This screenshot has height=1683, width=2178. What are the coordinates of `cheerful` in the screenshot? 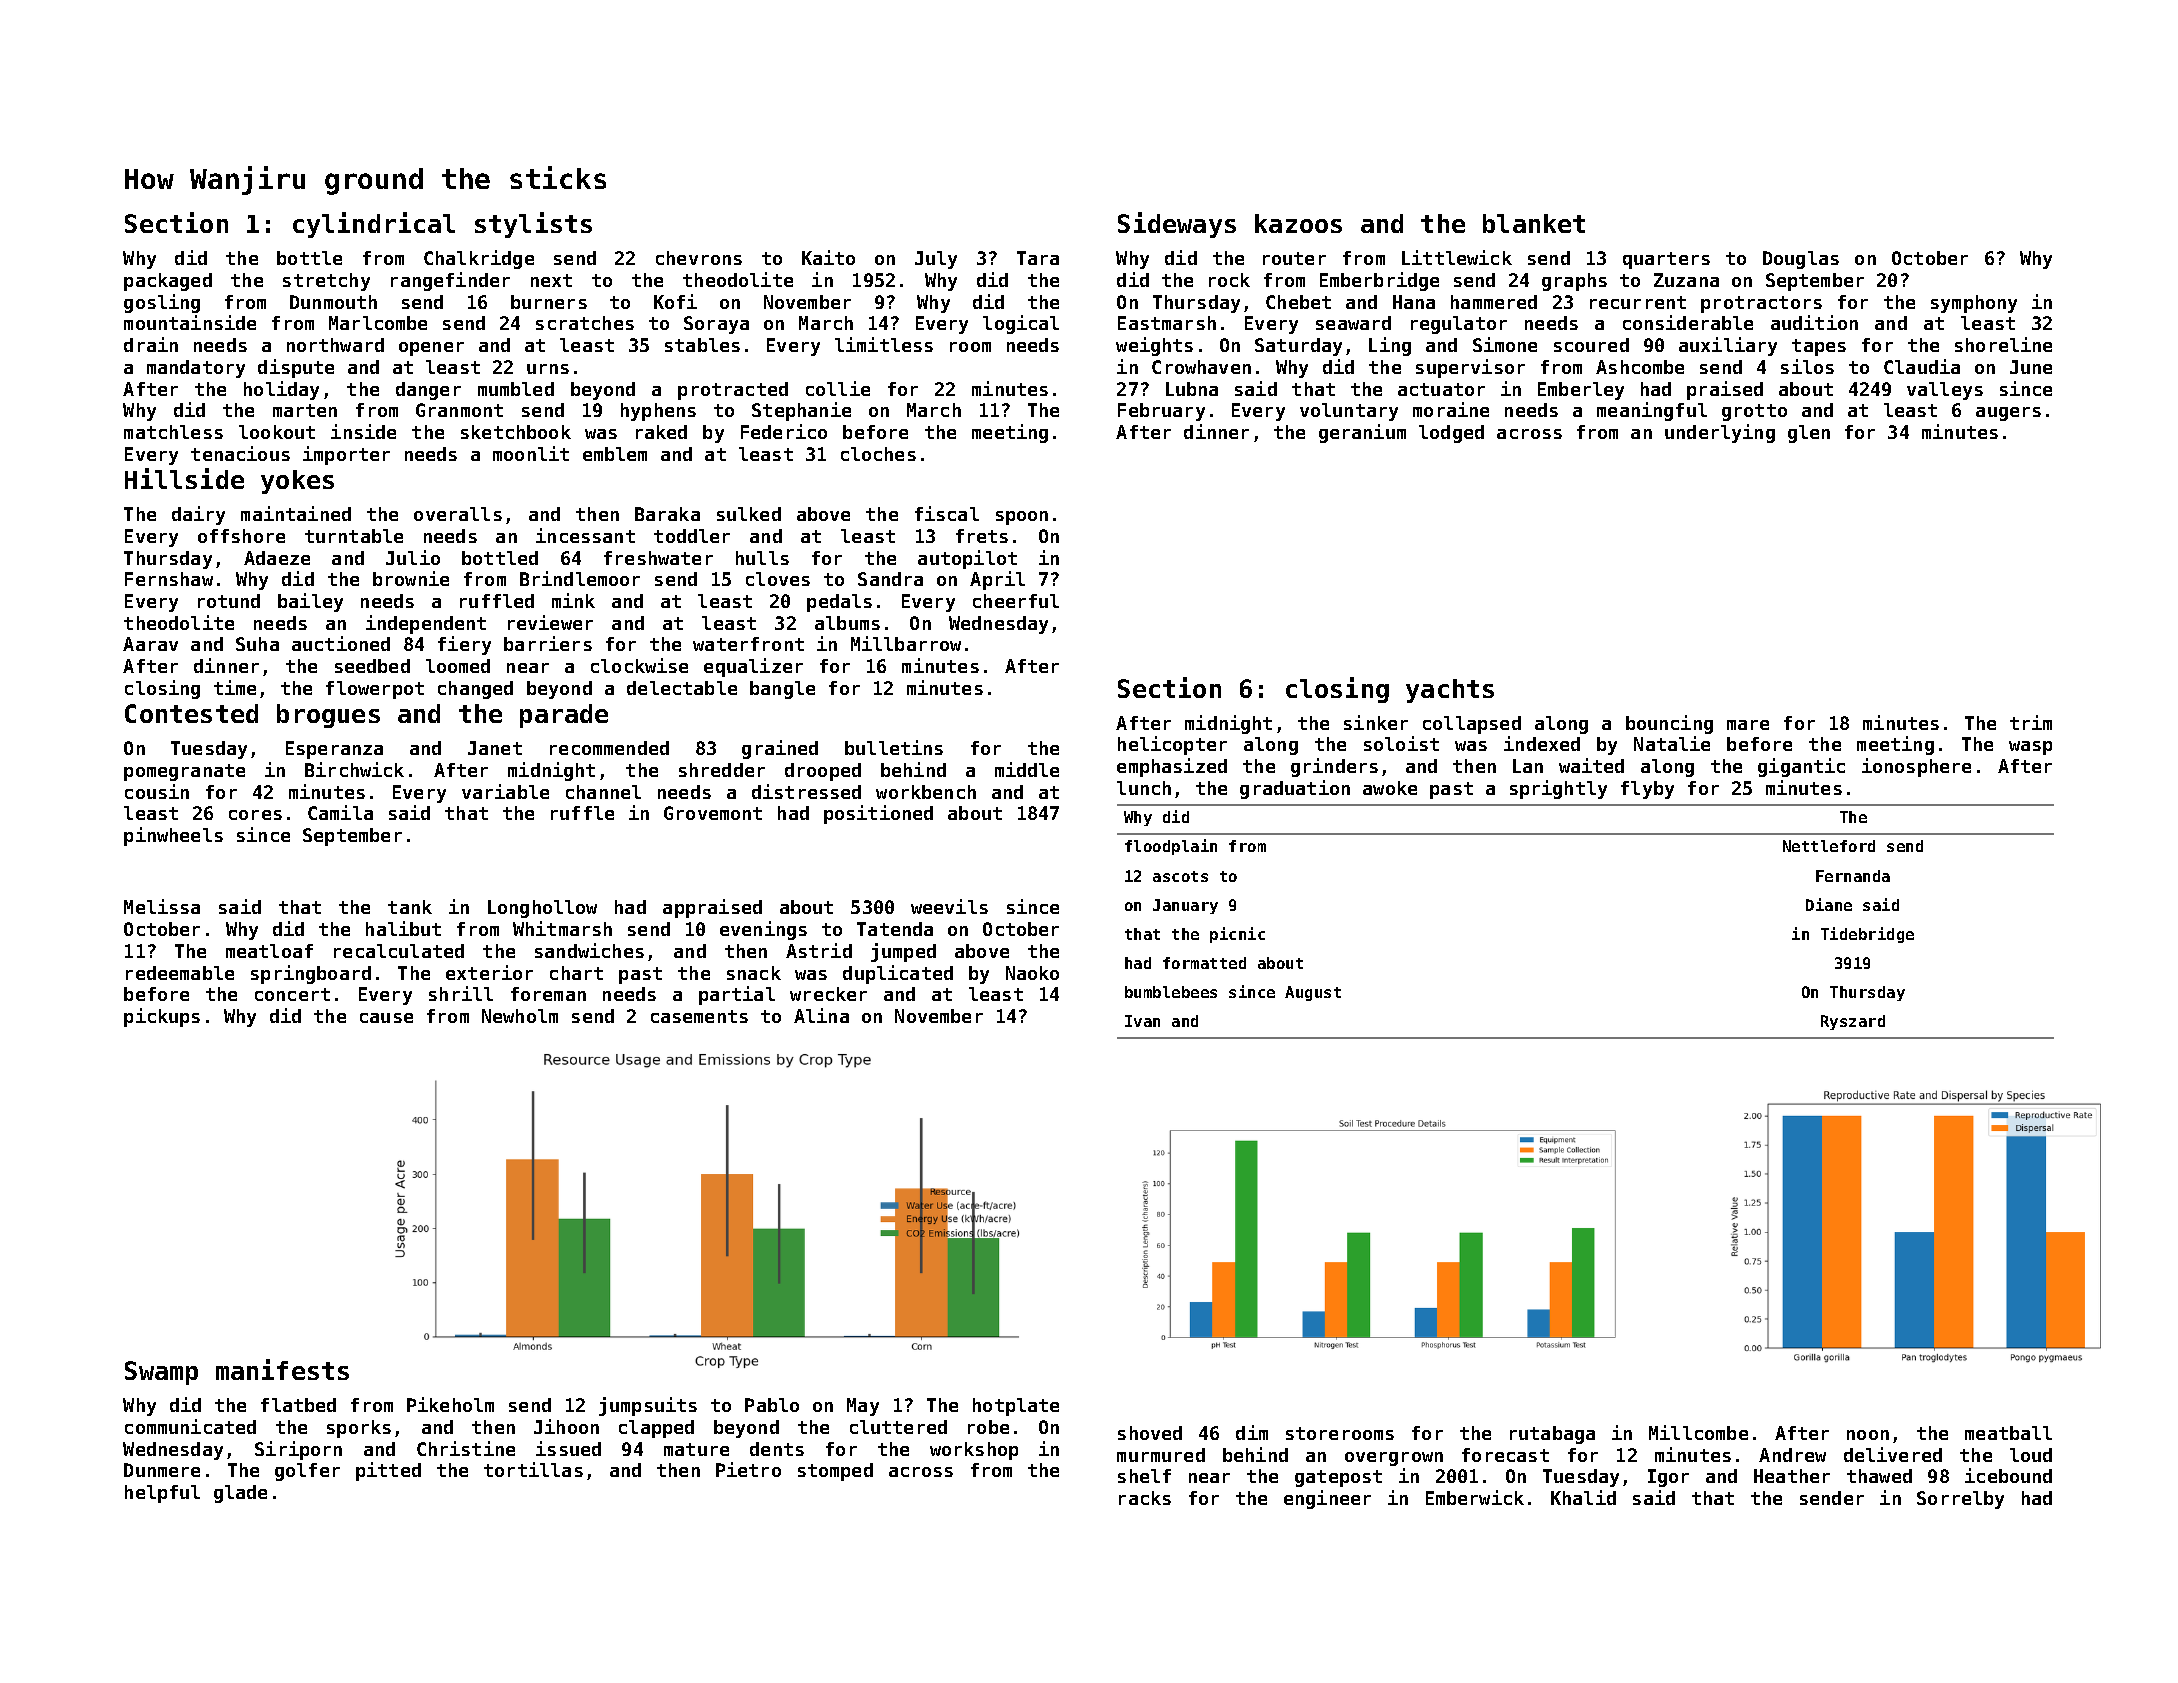 It's located at (1016, 601).
